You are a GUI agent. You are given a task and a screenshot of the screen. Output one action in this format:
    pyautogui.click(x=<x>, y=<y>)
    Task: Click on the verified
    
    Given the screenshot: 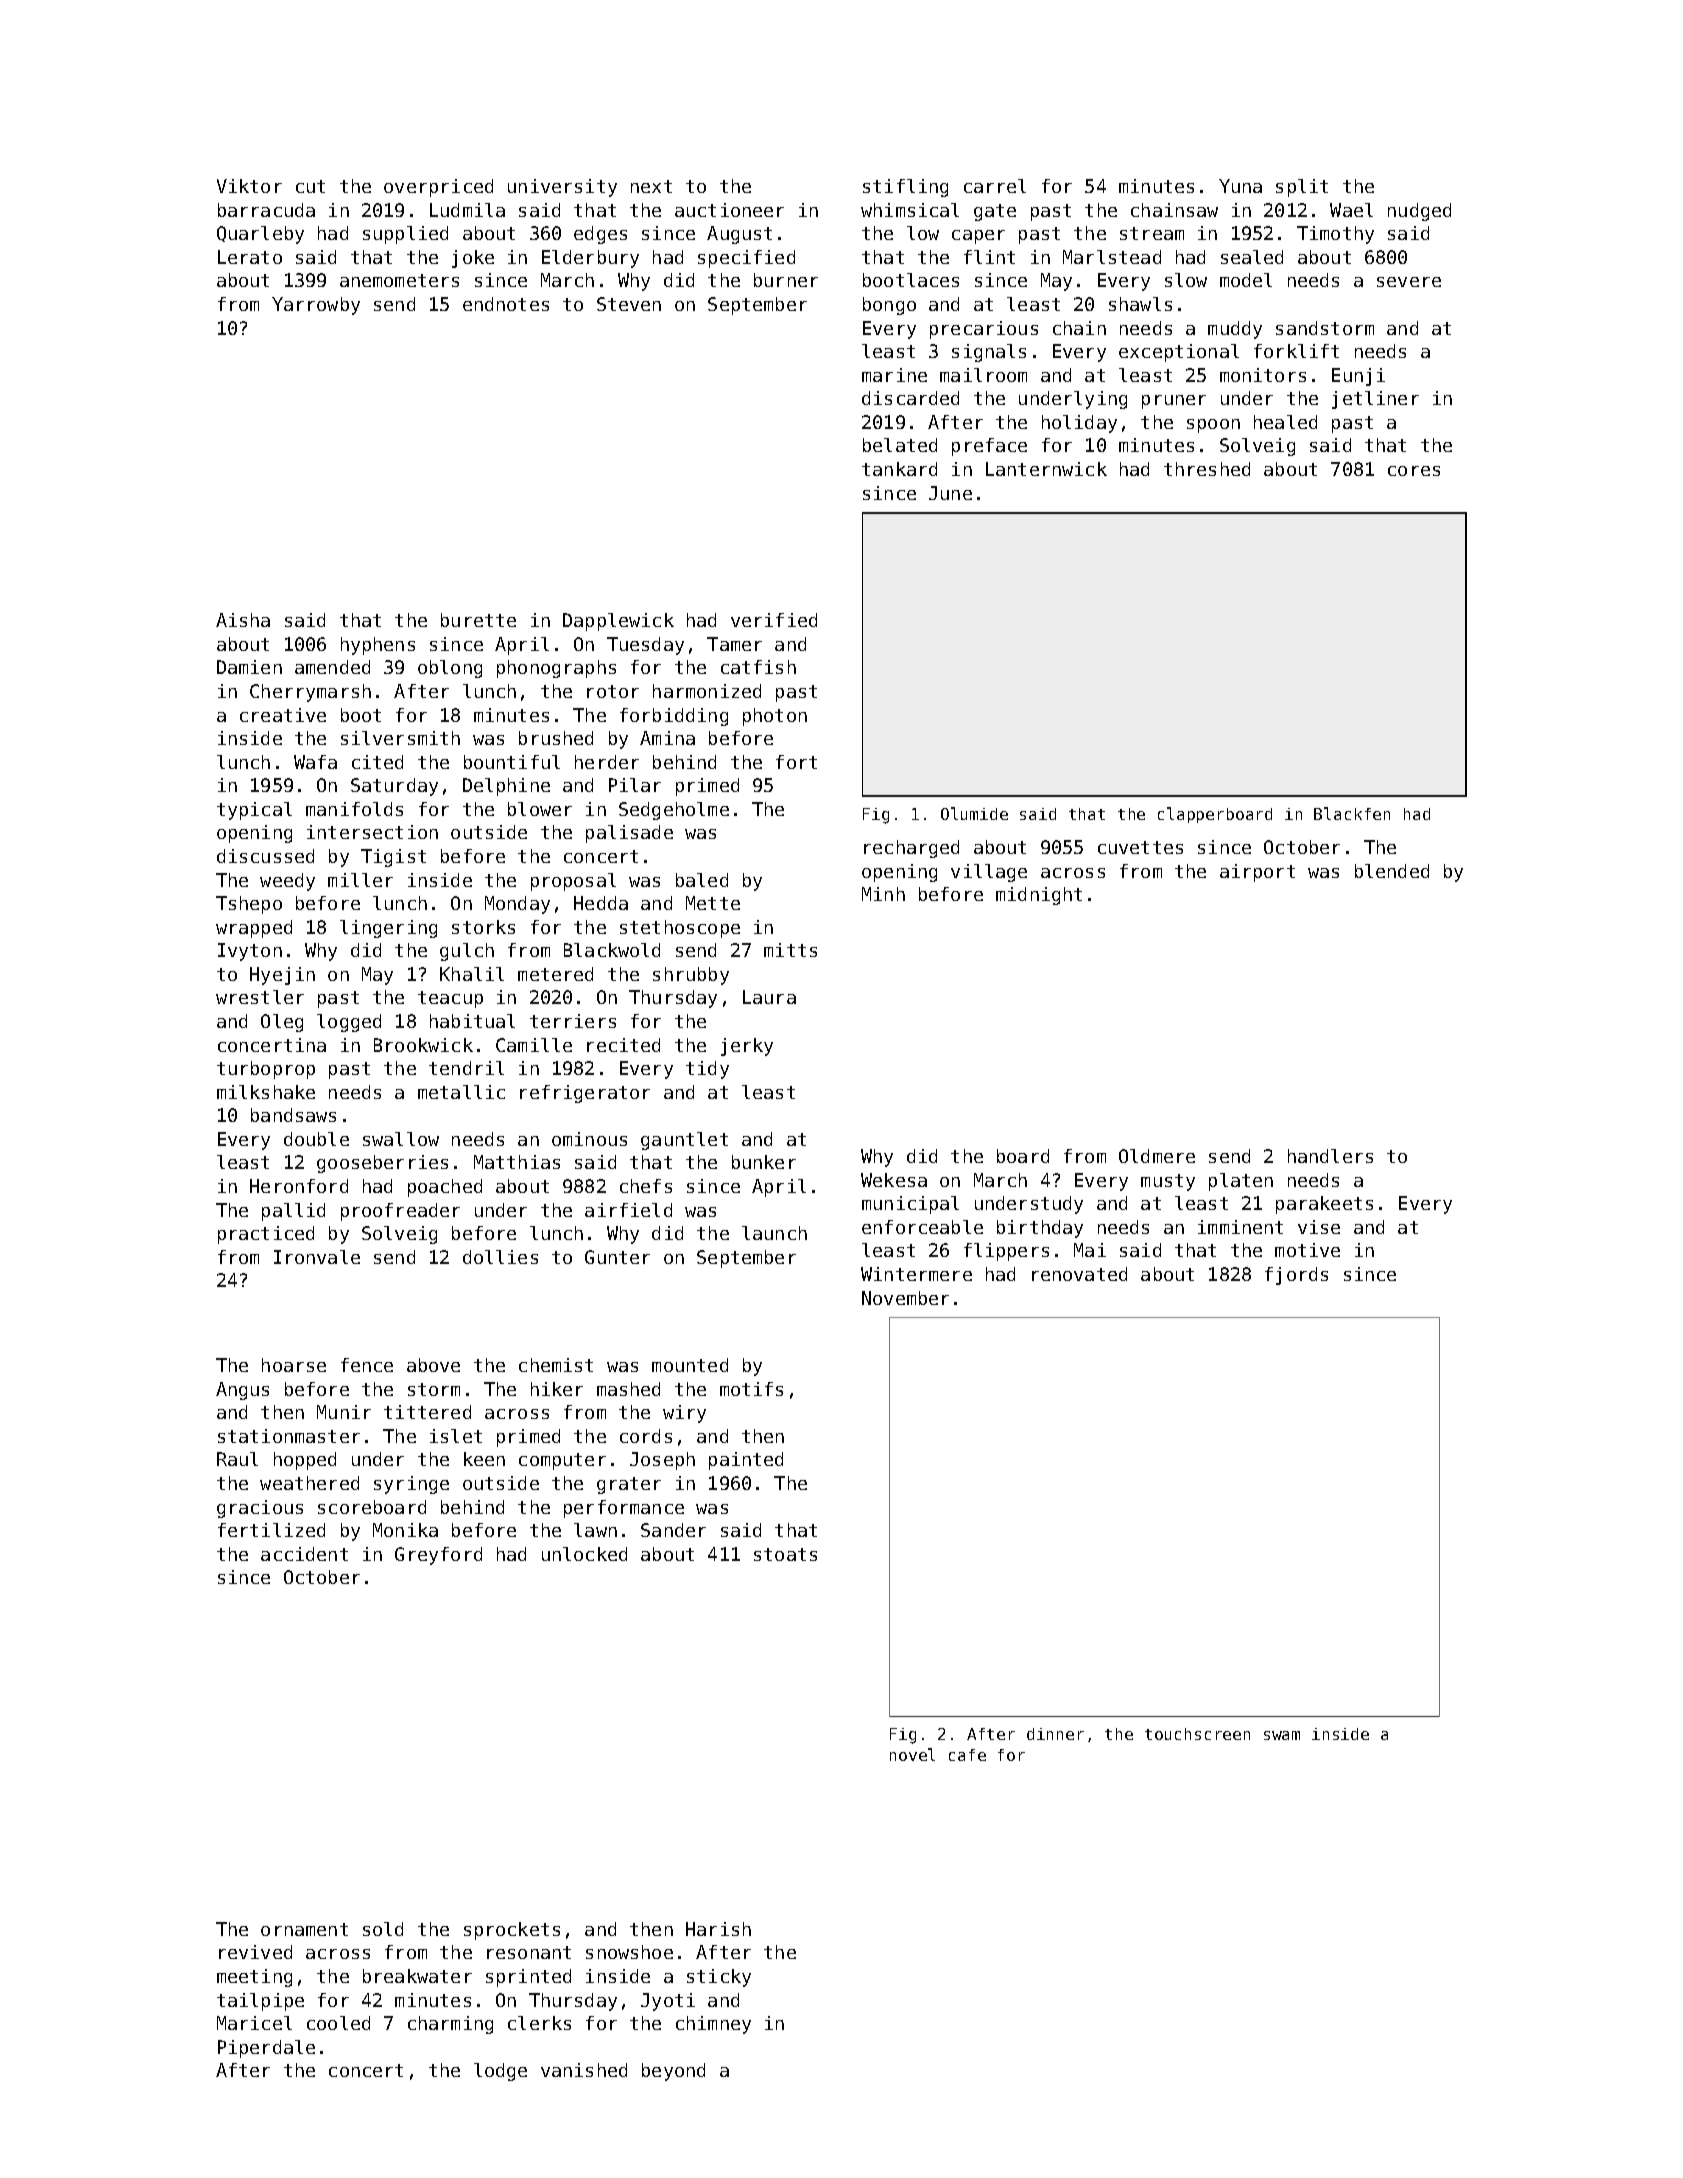 What is the action you would take?
    pyautogui.click(x=774, y=620)
